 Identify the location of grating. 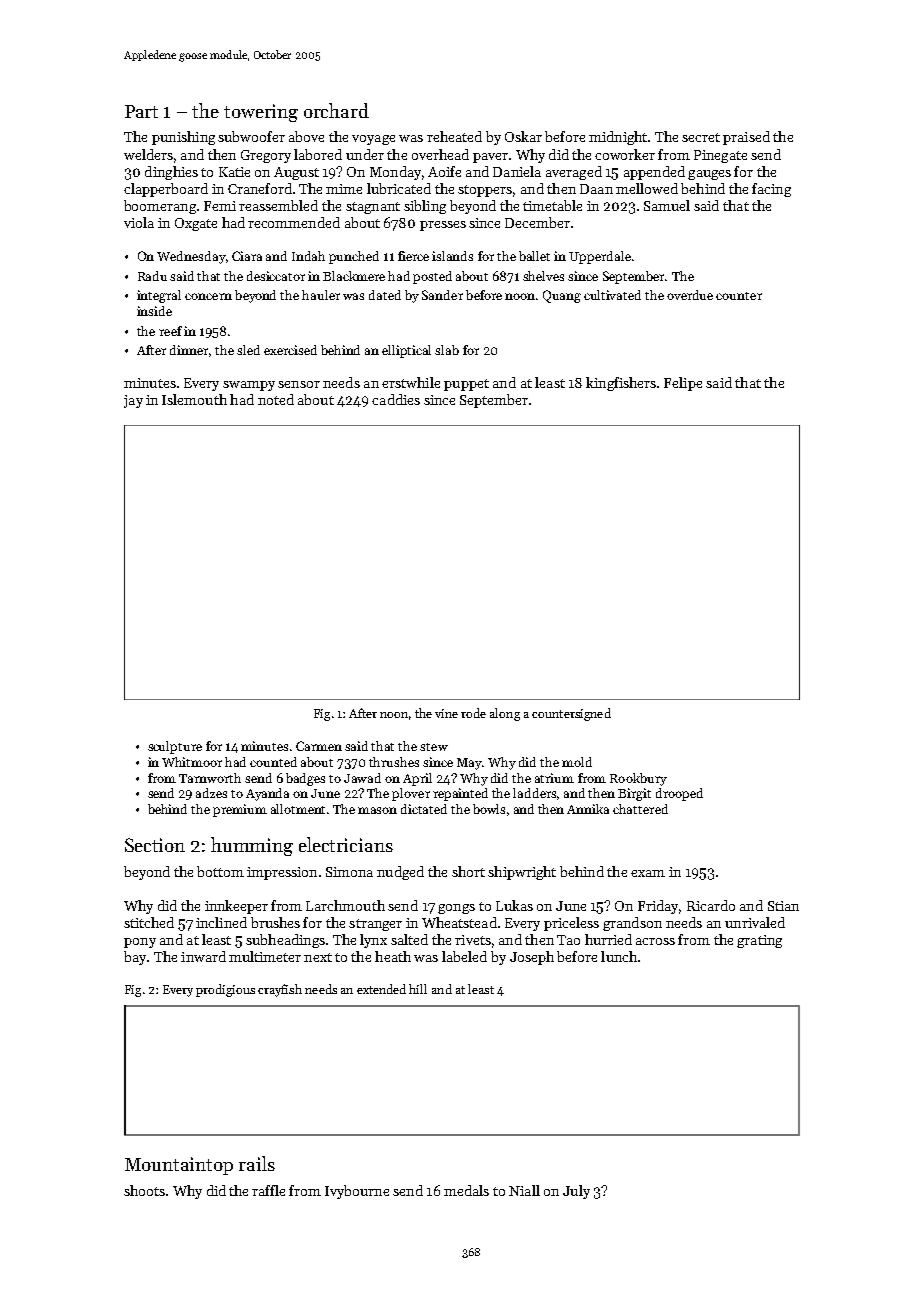
(759, 941).
